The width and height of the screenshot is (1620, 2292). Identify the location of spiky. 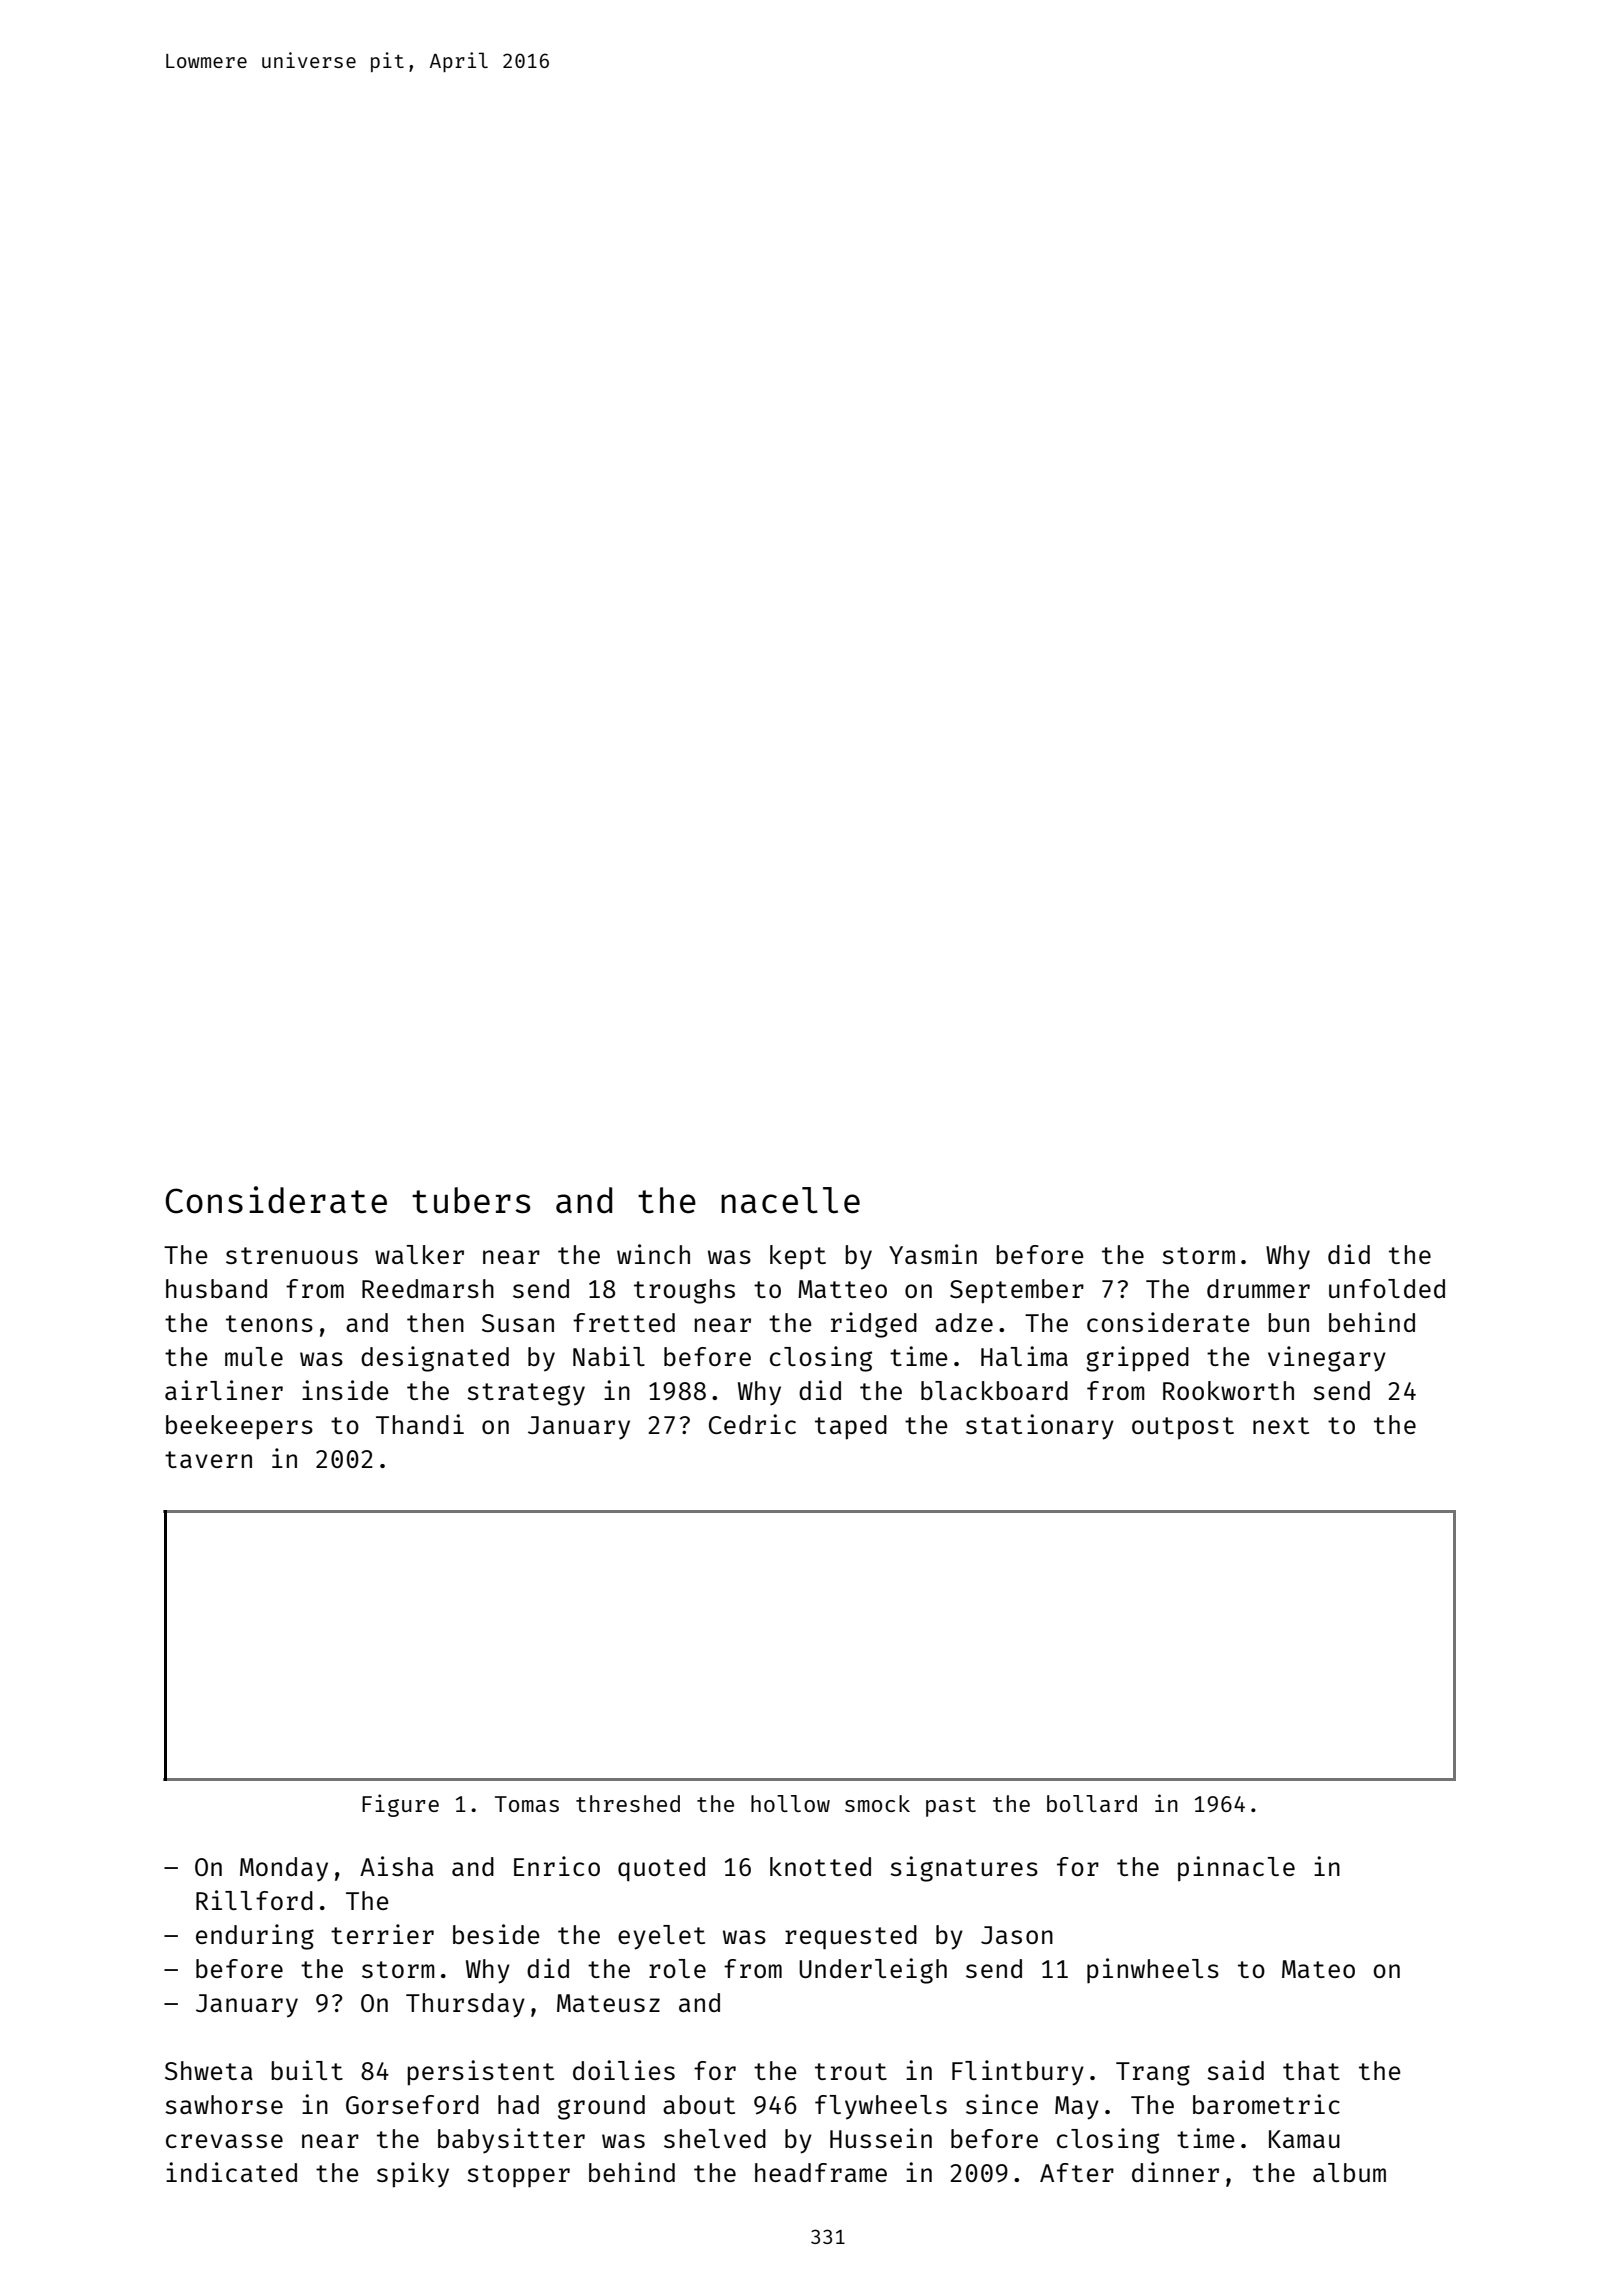
(413, 2175).
